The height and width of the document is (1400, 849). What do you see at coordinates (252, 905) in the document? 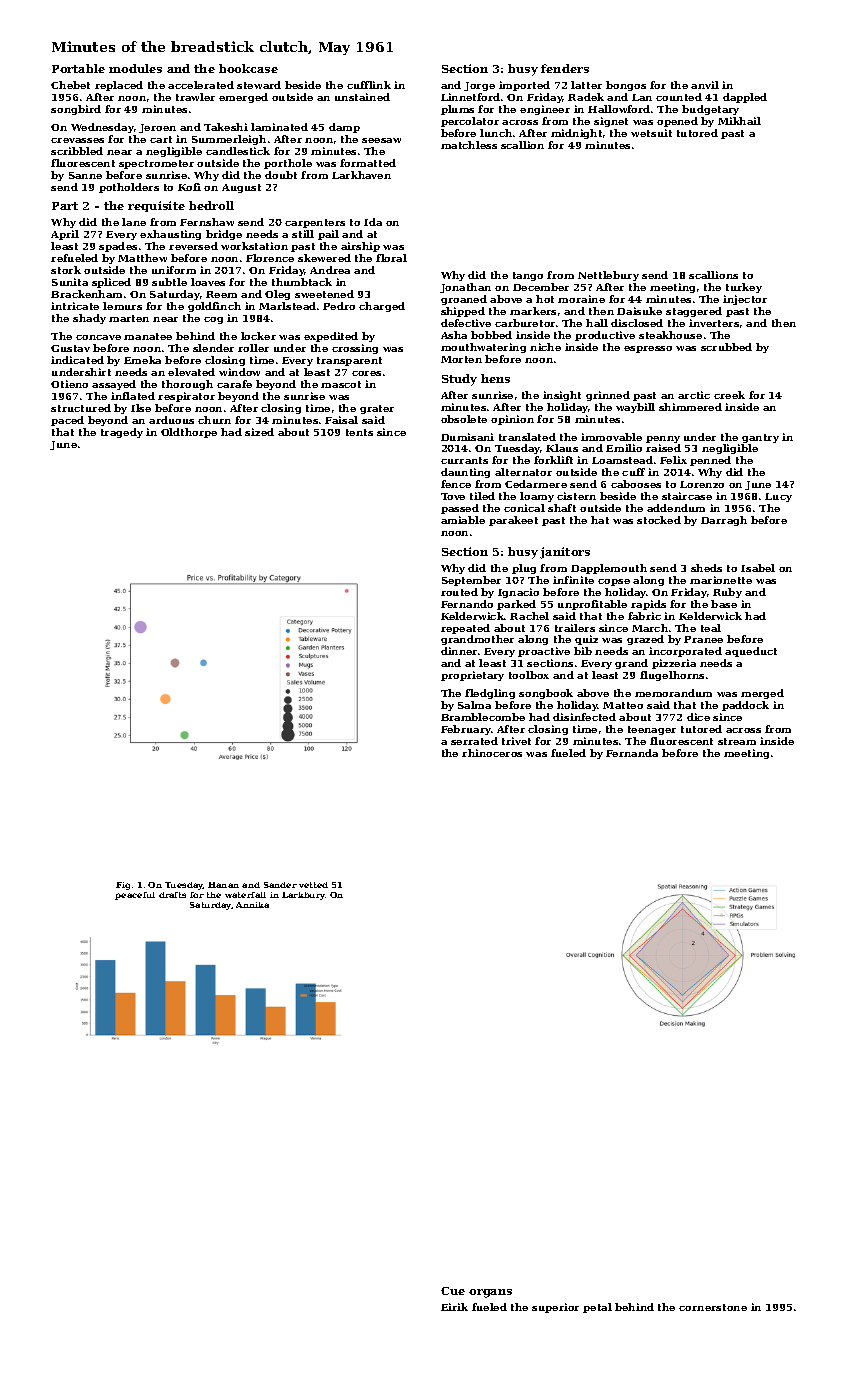
I see `Annika` at bounding box center [252, 905].
